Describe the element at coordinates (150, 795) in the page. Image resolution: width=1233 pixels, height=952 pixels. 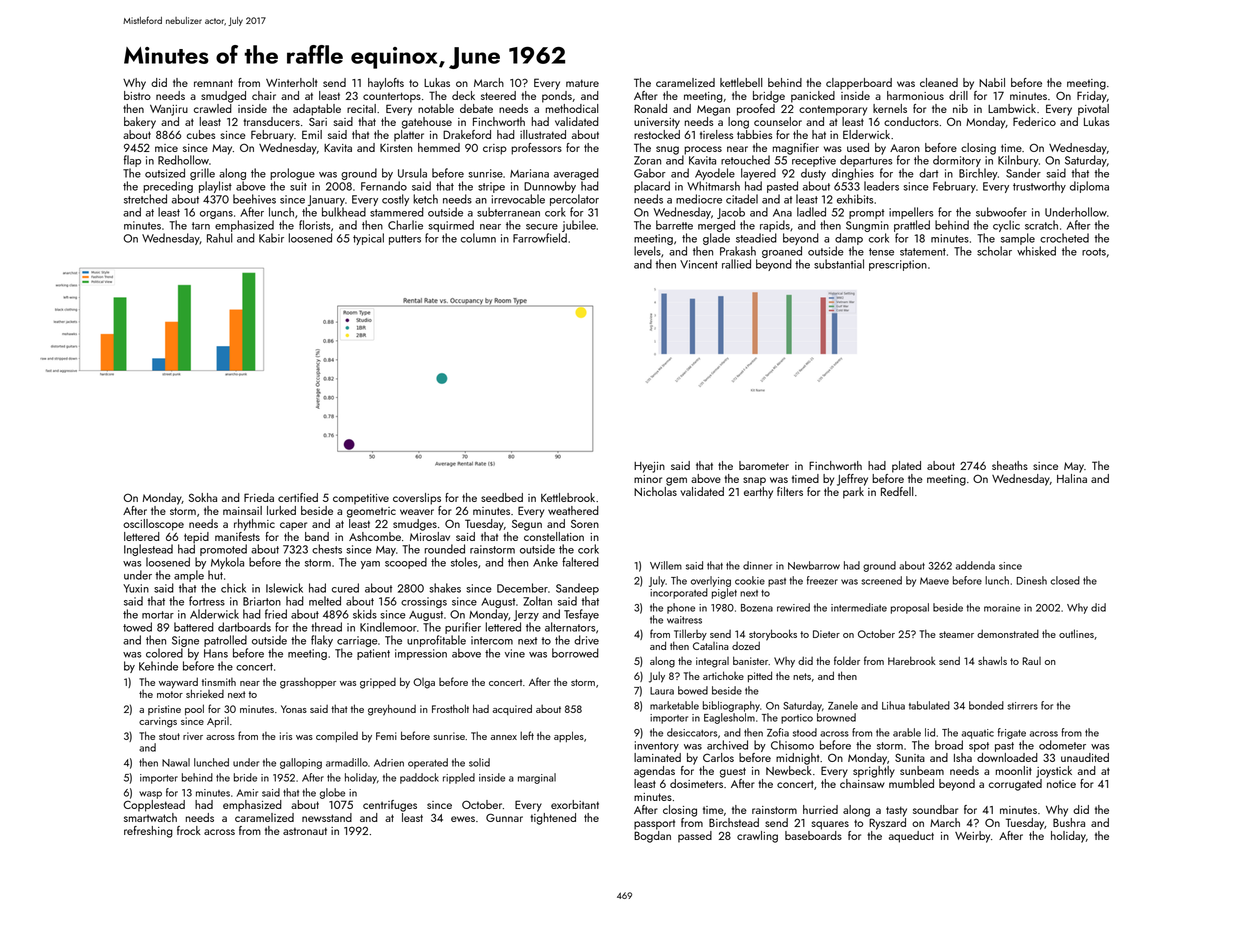
I see `wasp` at that location.
